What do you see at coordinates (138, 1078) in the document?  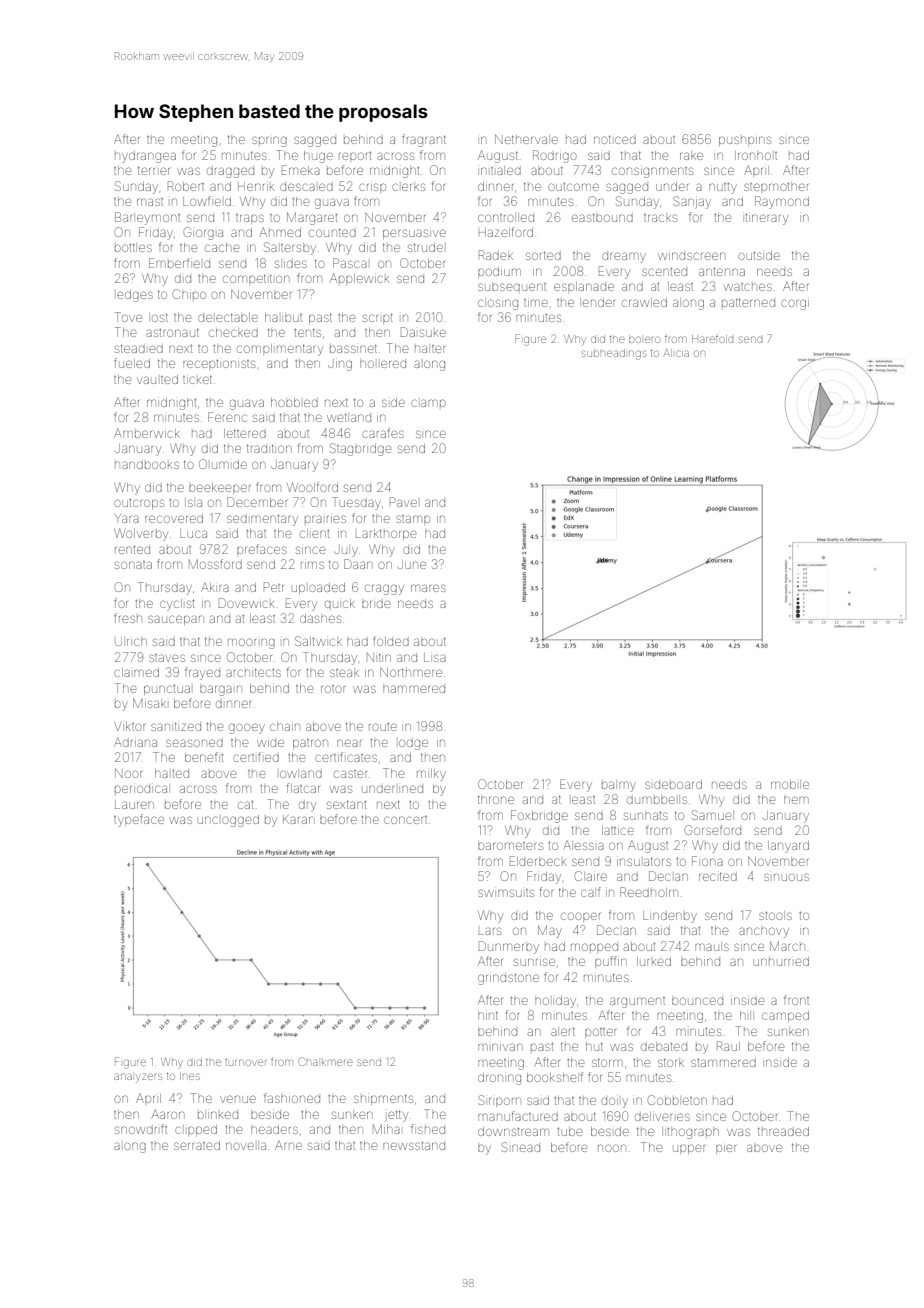 I see `analyzers` at bounding box center [138, 1078].
